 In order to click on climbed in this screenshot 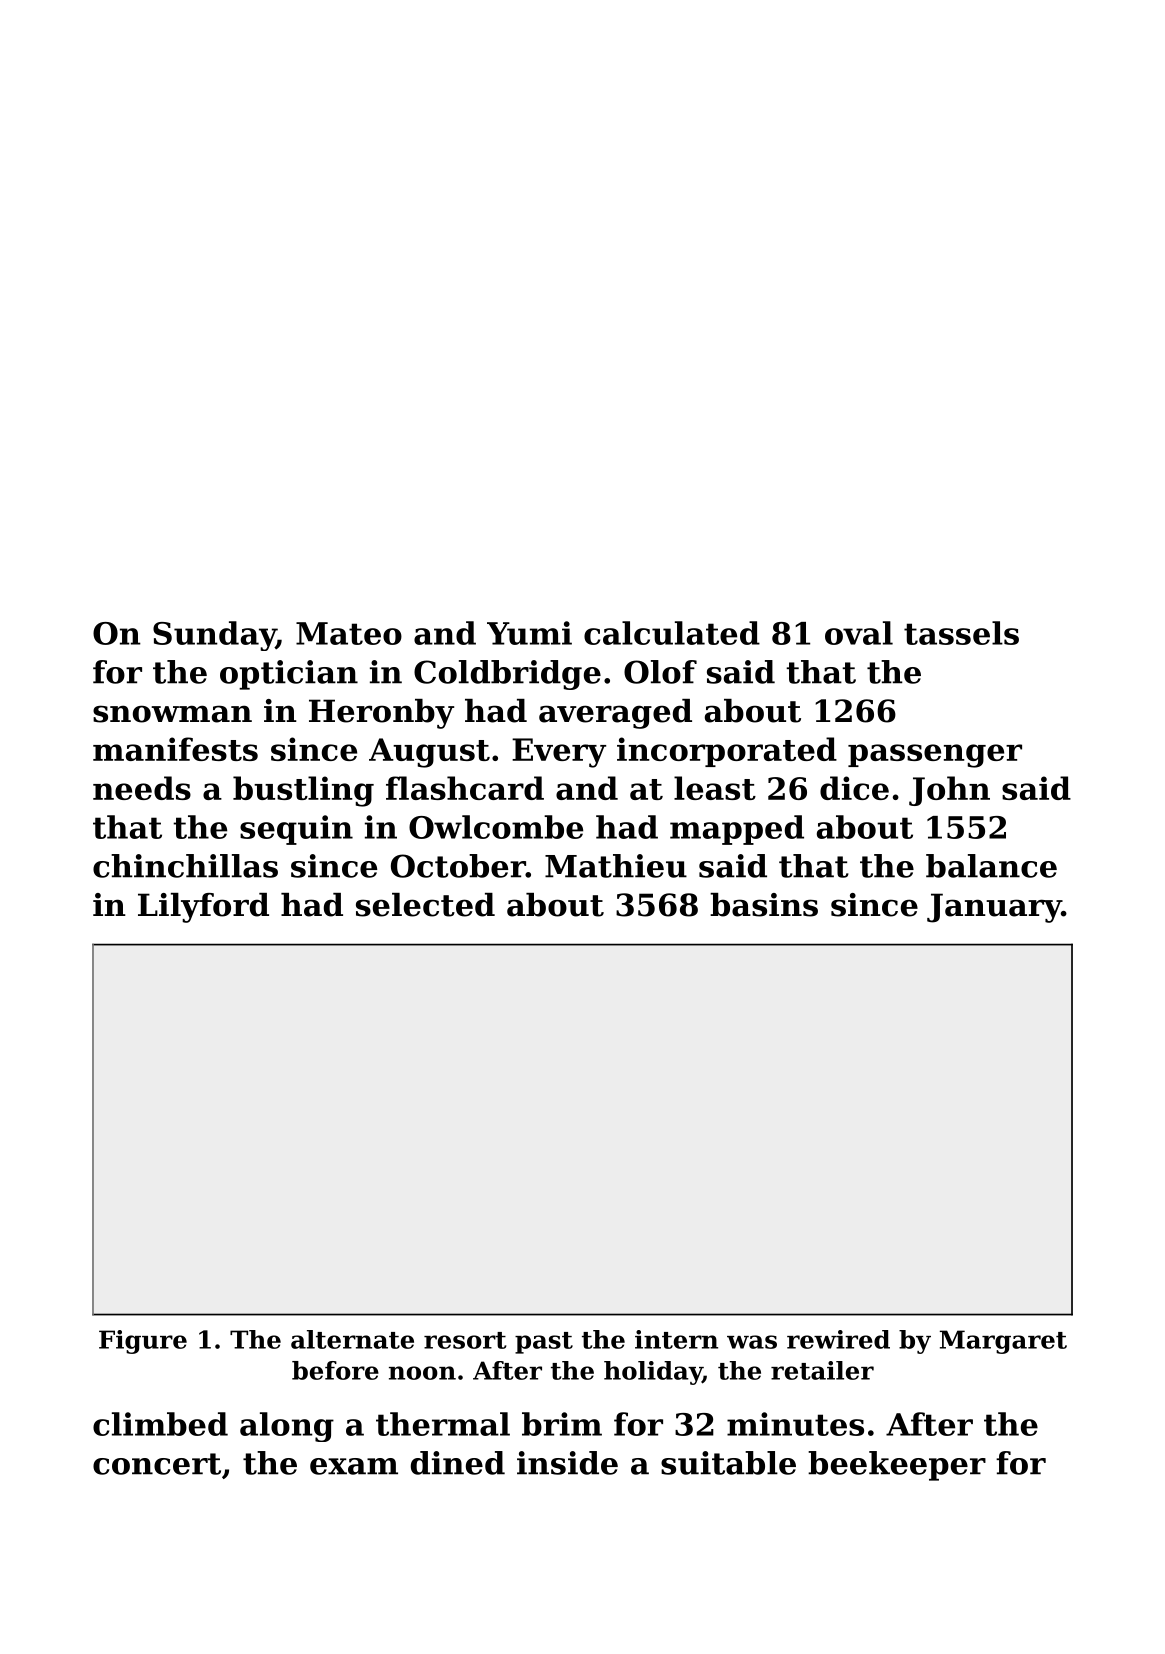, I will do `click(160, 1424)`.
